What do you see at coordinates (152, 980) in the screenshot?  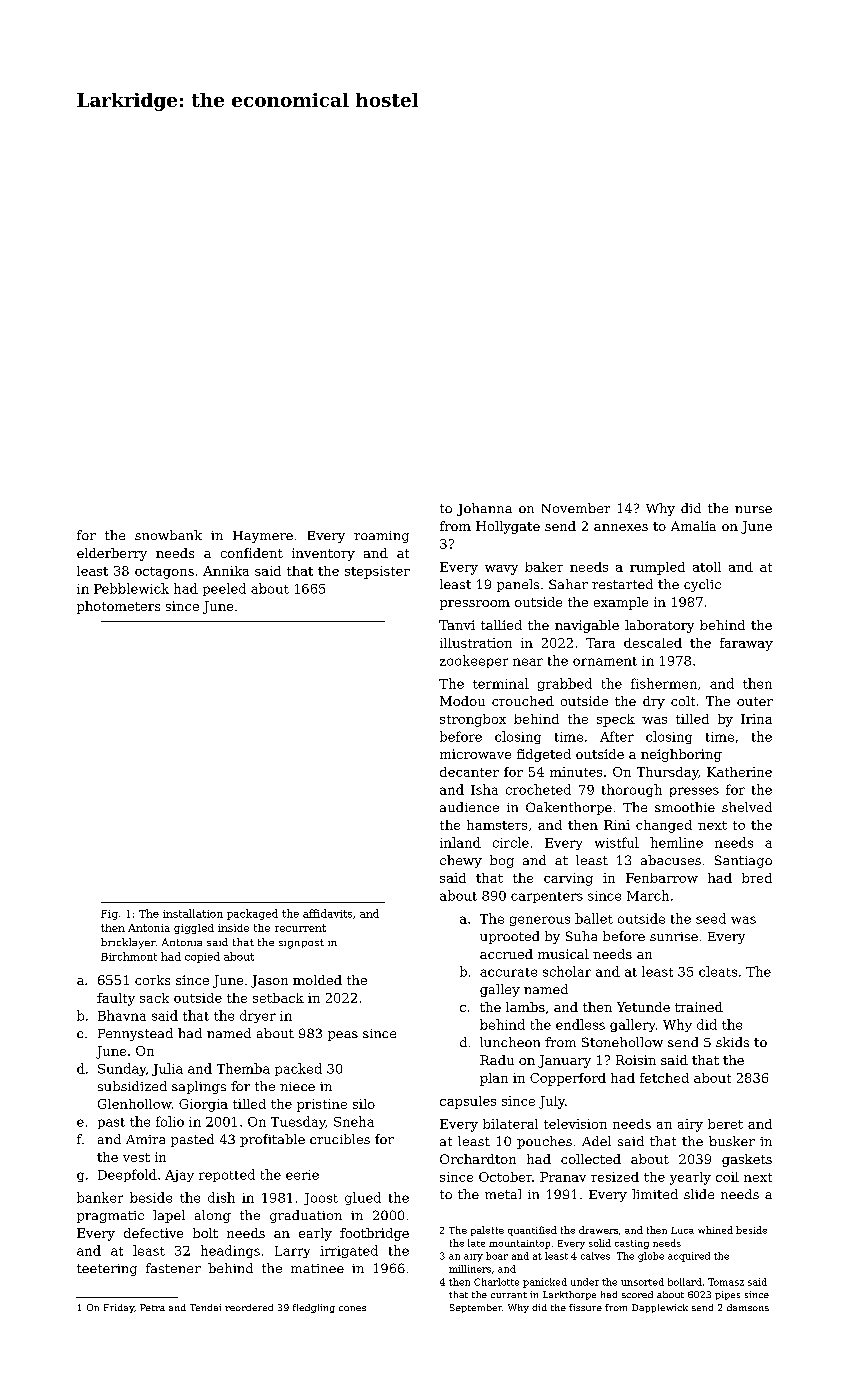 I see `corks` at bounding box center [152, 980].
